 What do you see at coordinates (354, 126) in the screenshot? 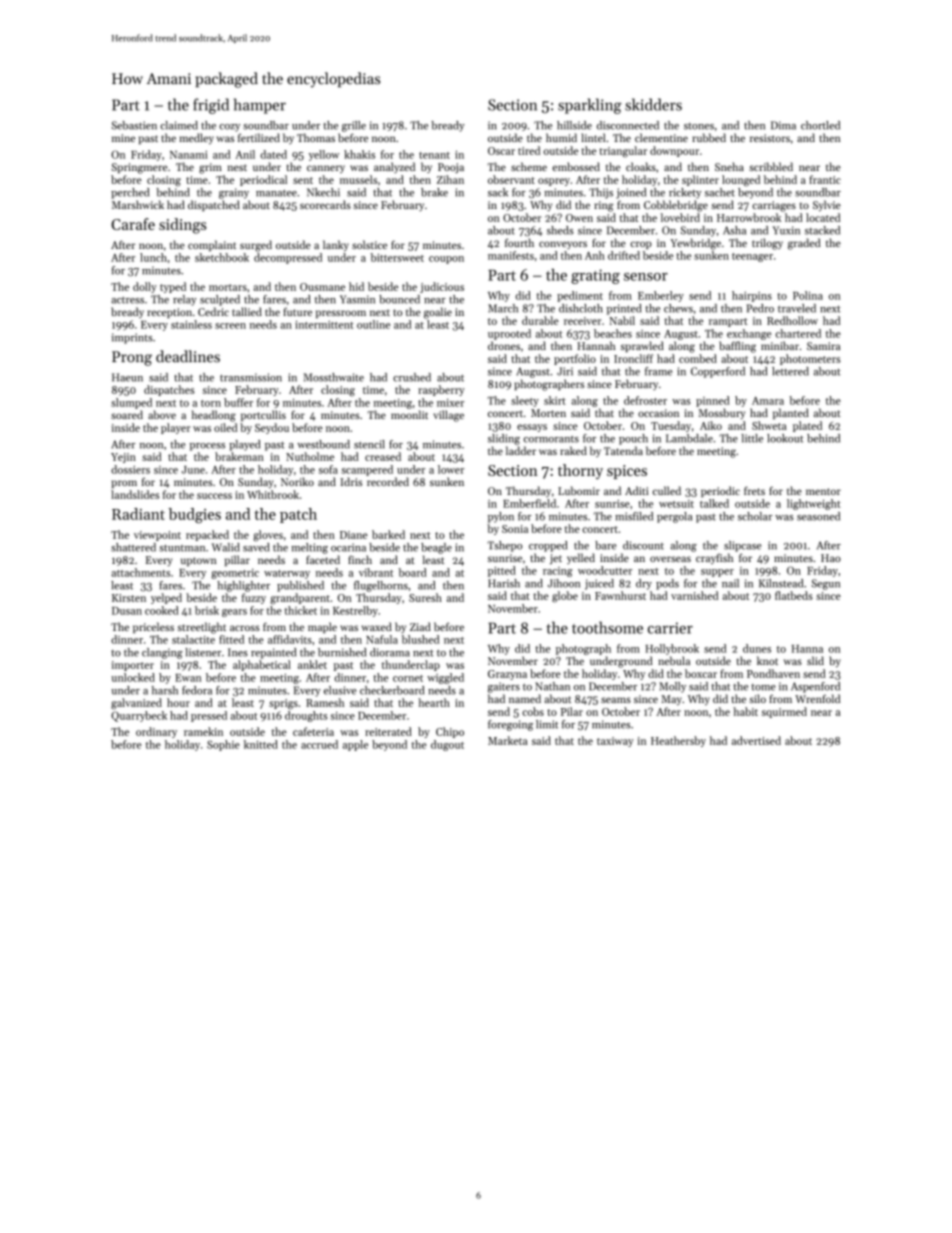
I see `grille` at bounding box center [354, 126].
